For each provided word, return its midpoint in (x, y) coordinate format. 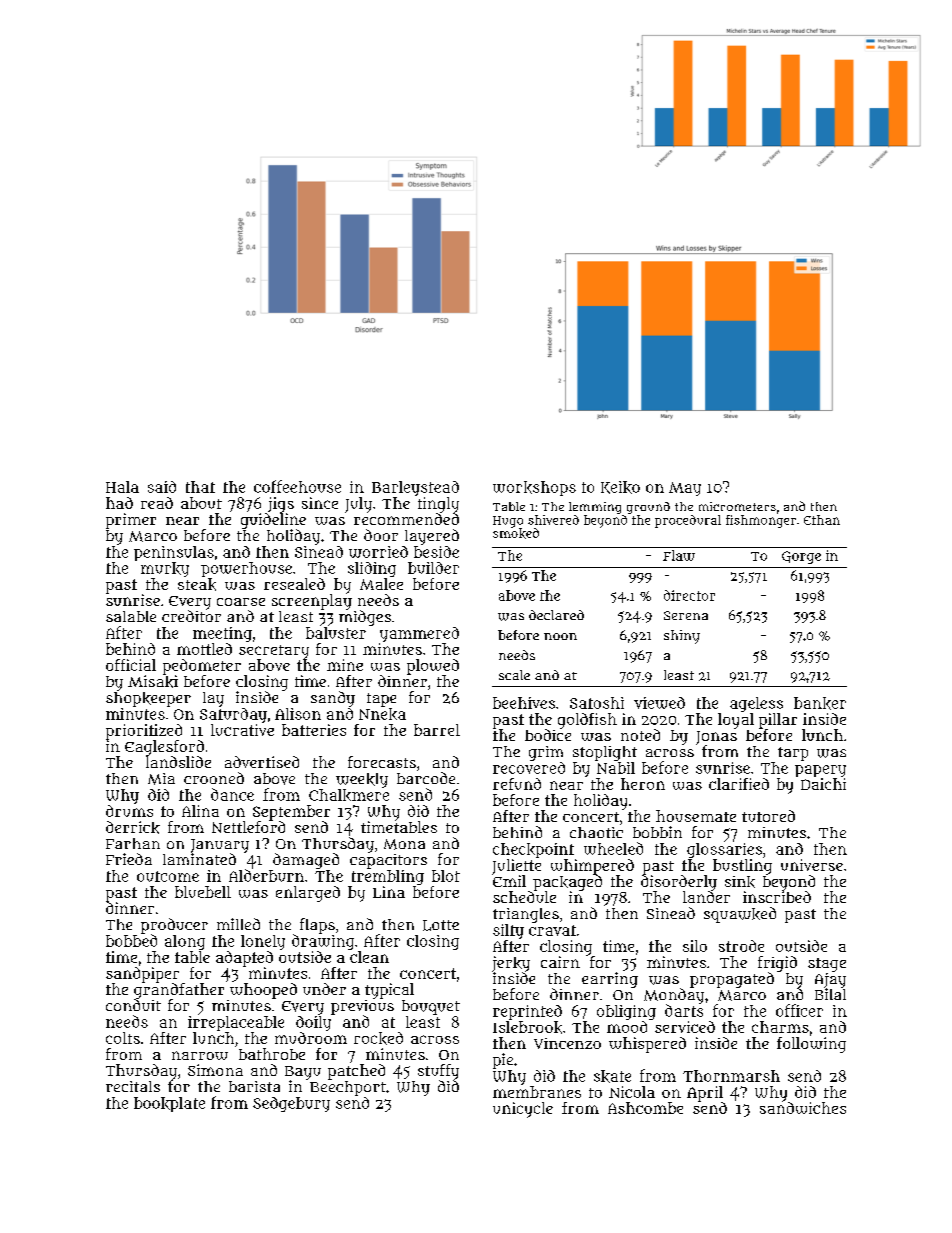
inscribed (777, 897)
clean (369, 957)
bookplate (169, 1104)
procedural (688, 521)
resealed (294, 584)
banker (820, 703)
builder (433, 568)
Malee (381, 584)
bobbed (131, 940)
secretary (274, 652)
